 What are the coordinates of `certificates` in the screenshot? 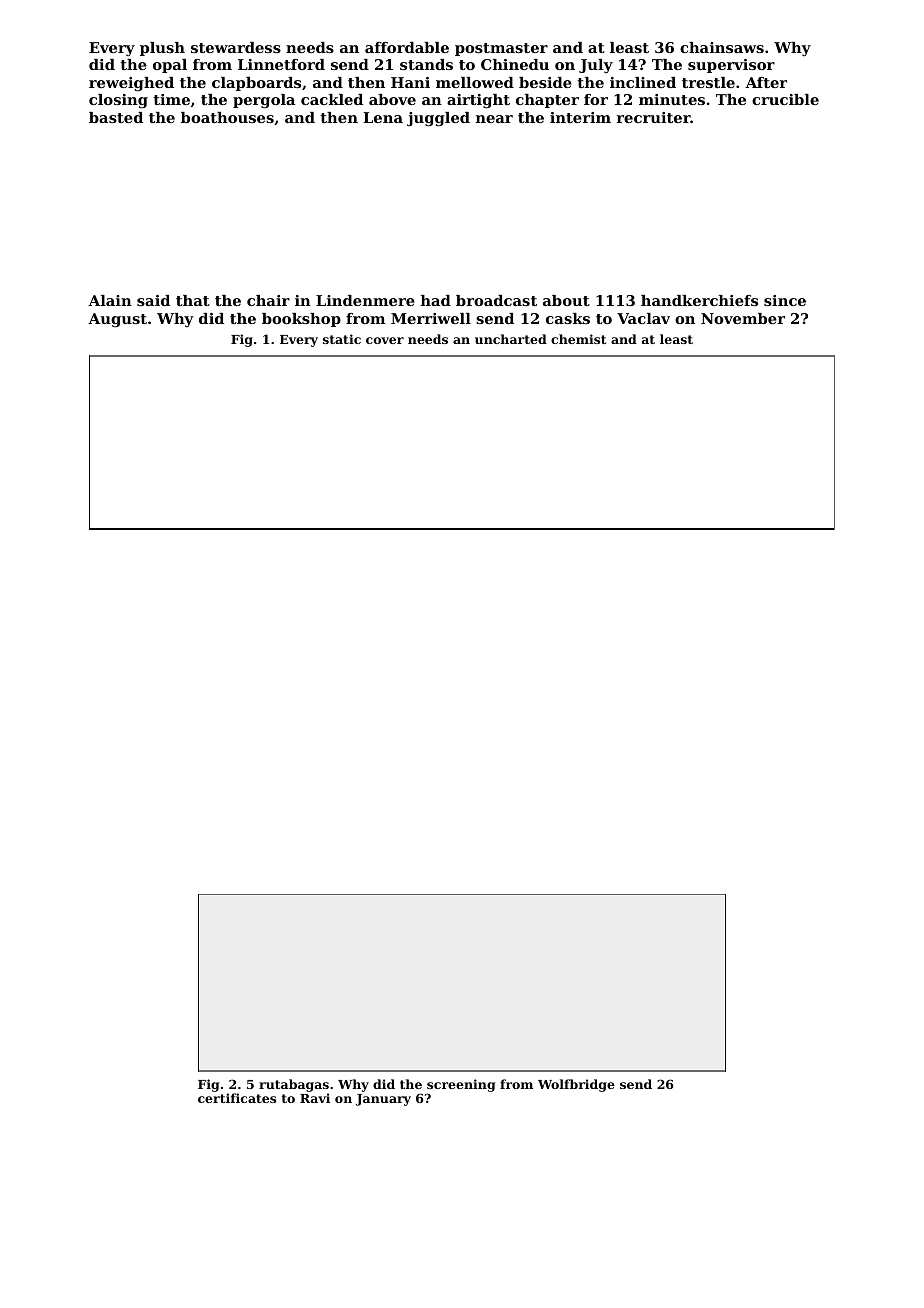 It's located at (237, 1098).
